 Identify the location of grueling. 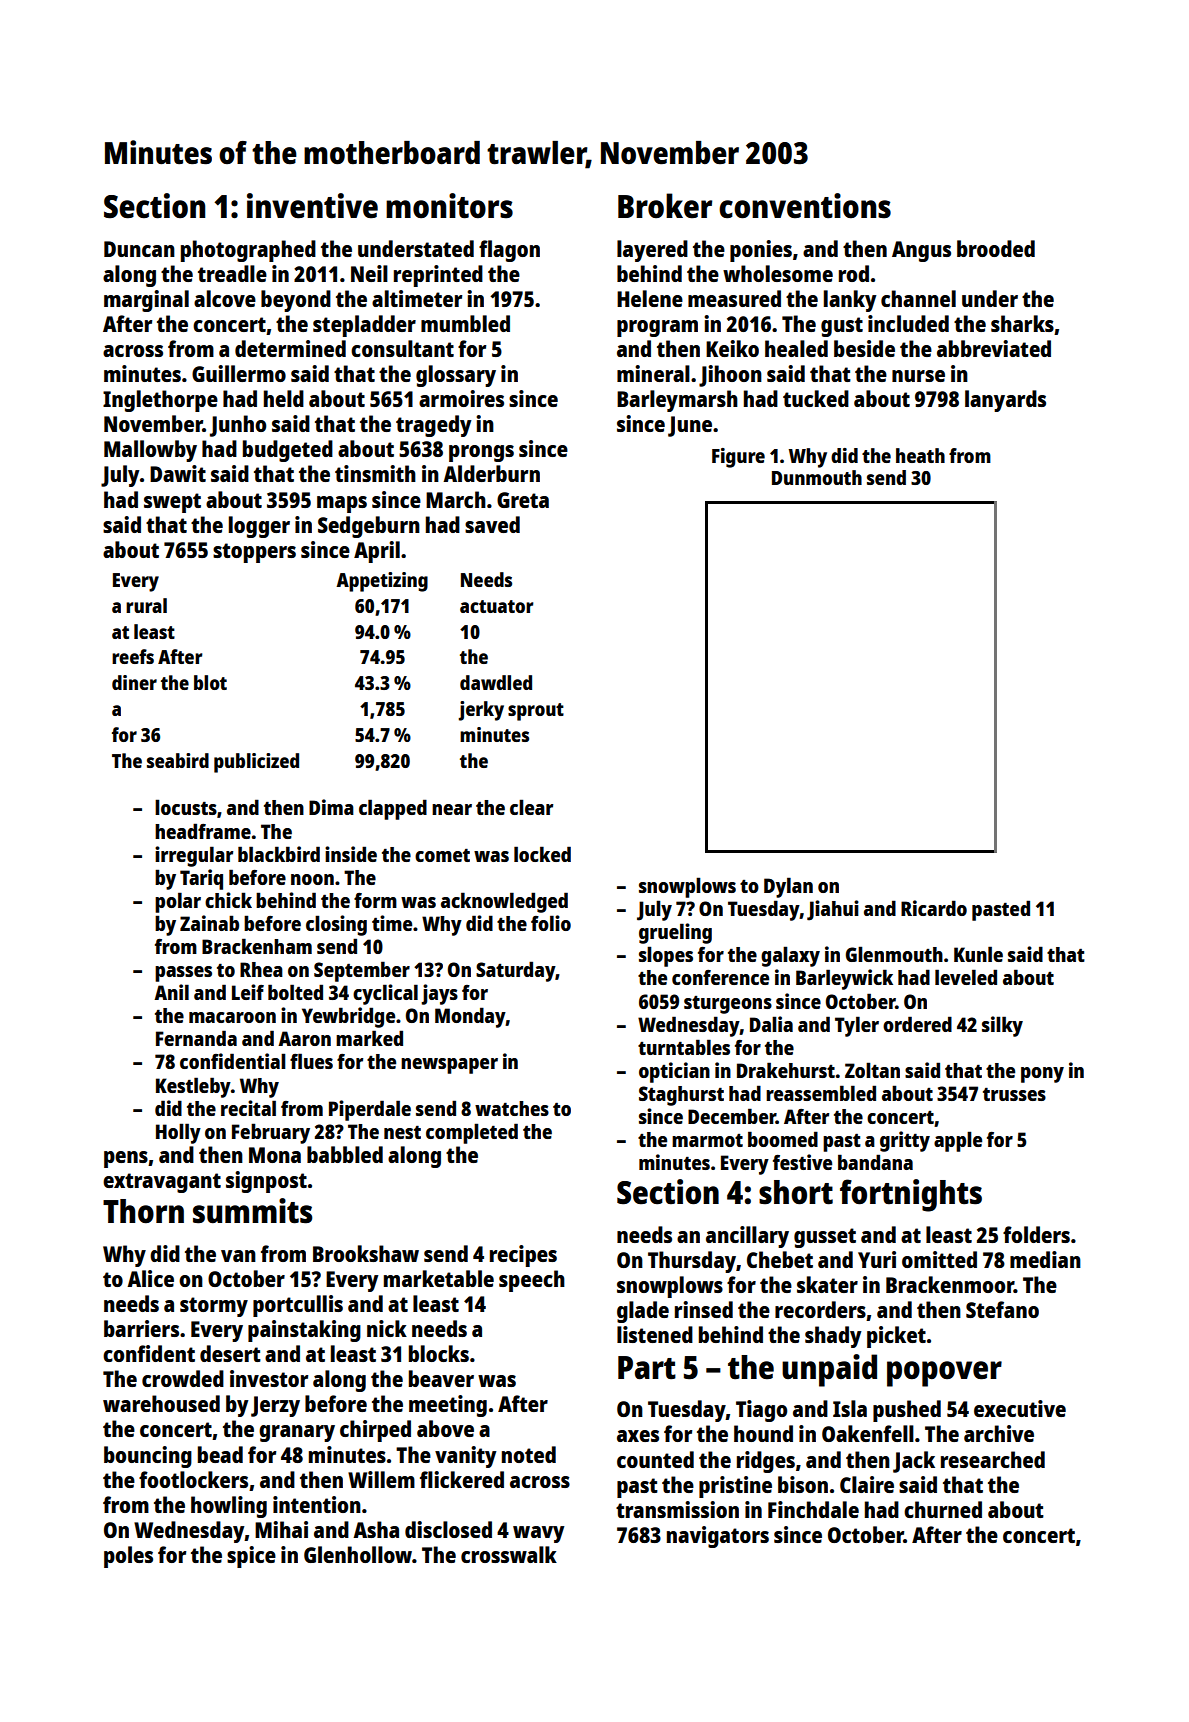
(675, 933).
